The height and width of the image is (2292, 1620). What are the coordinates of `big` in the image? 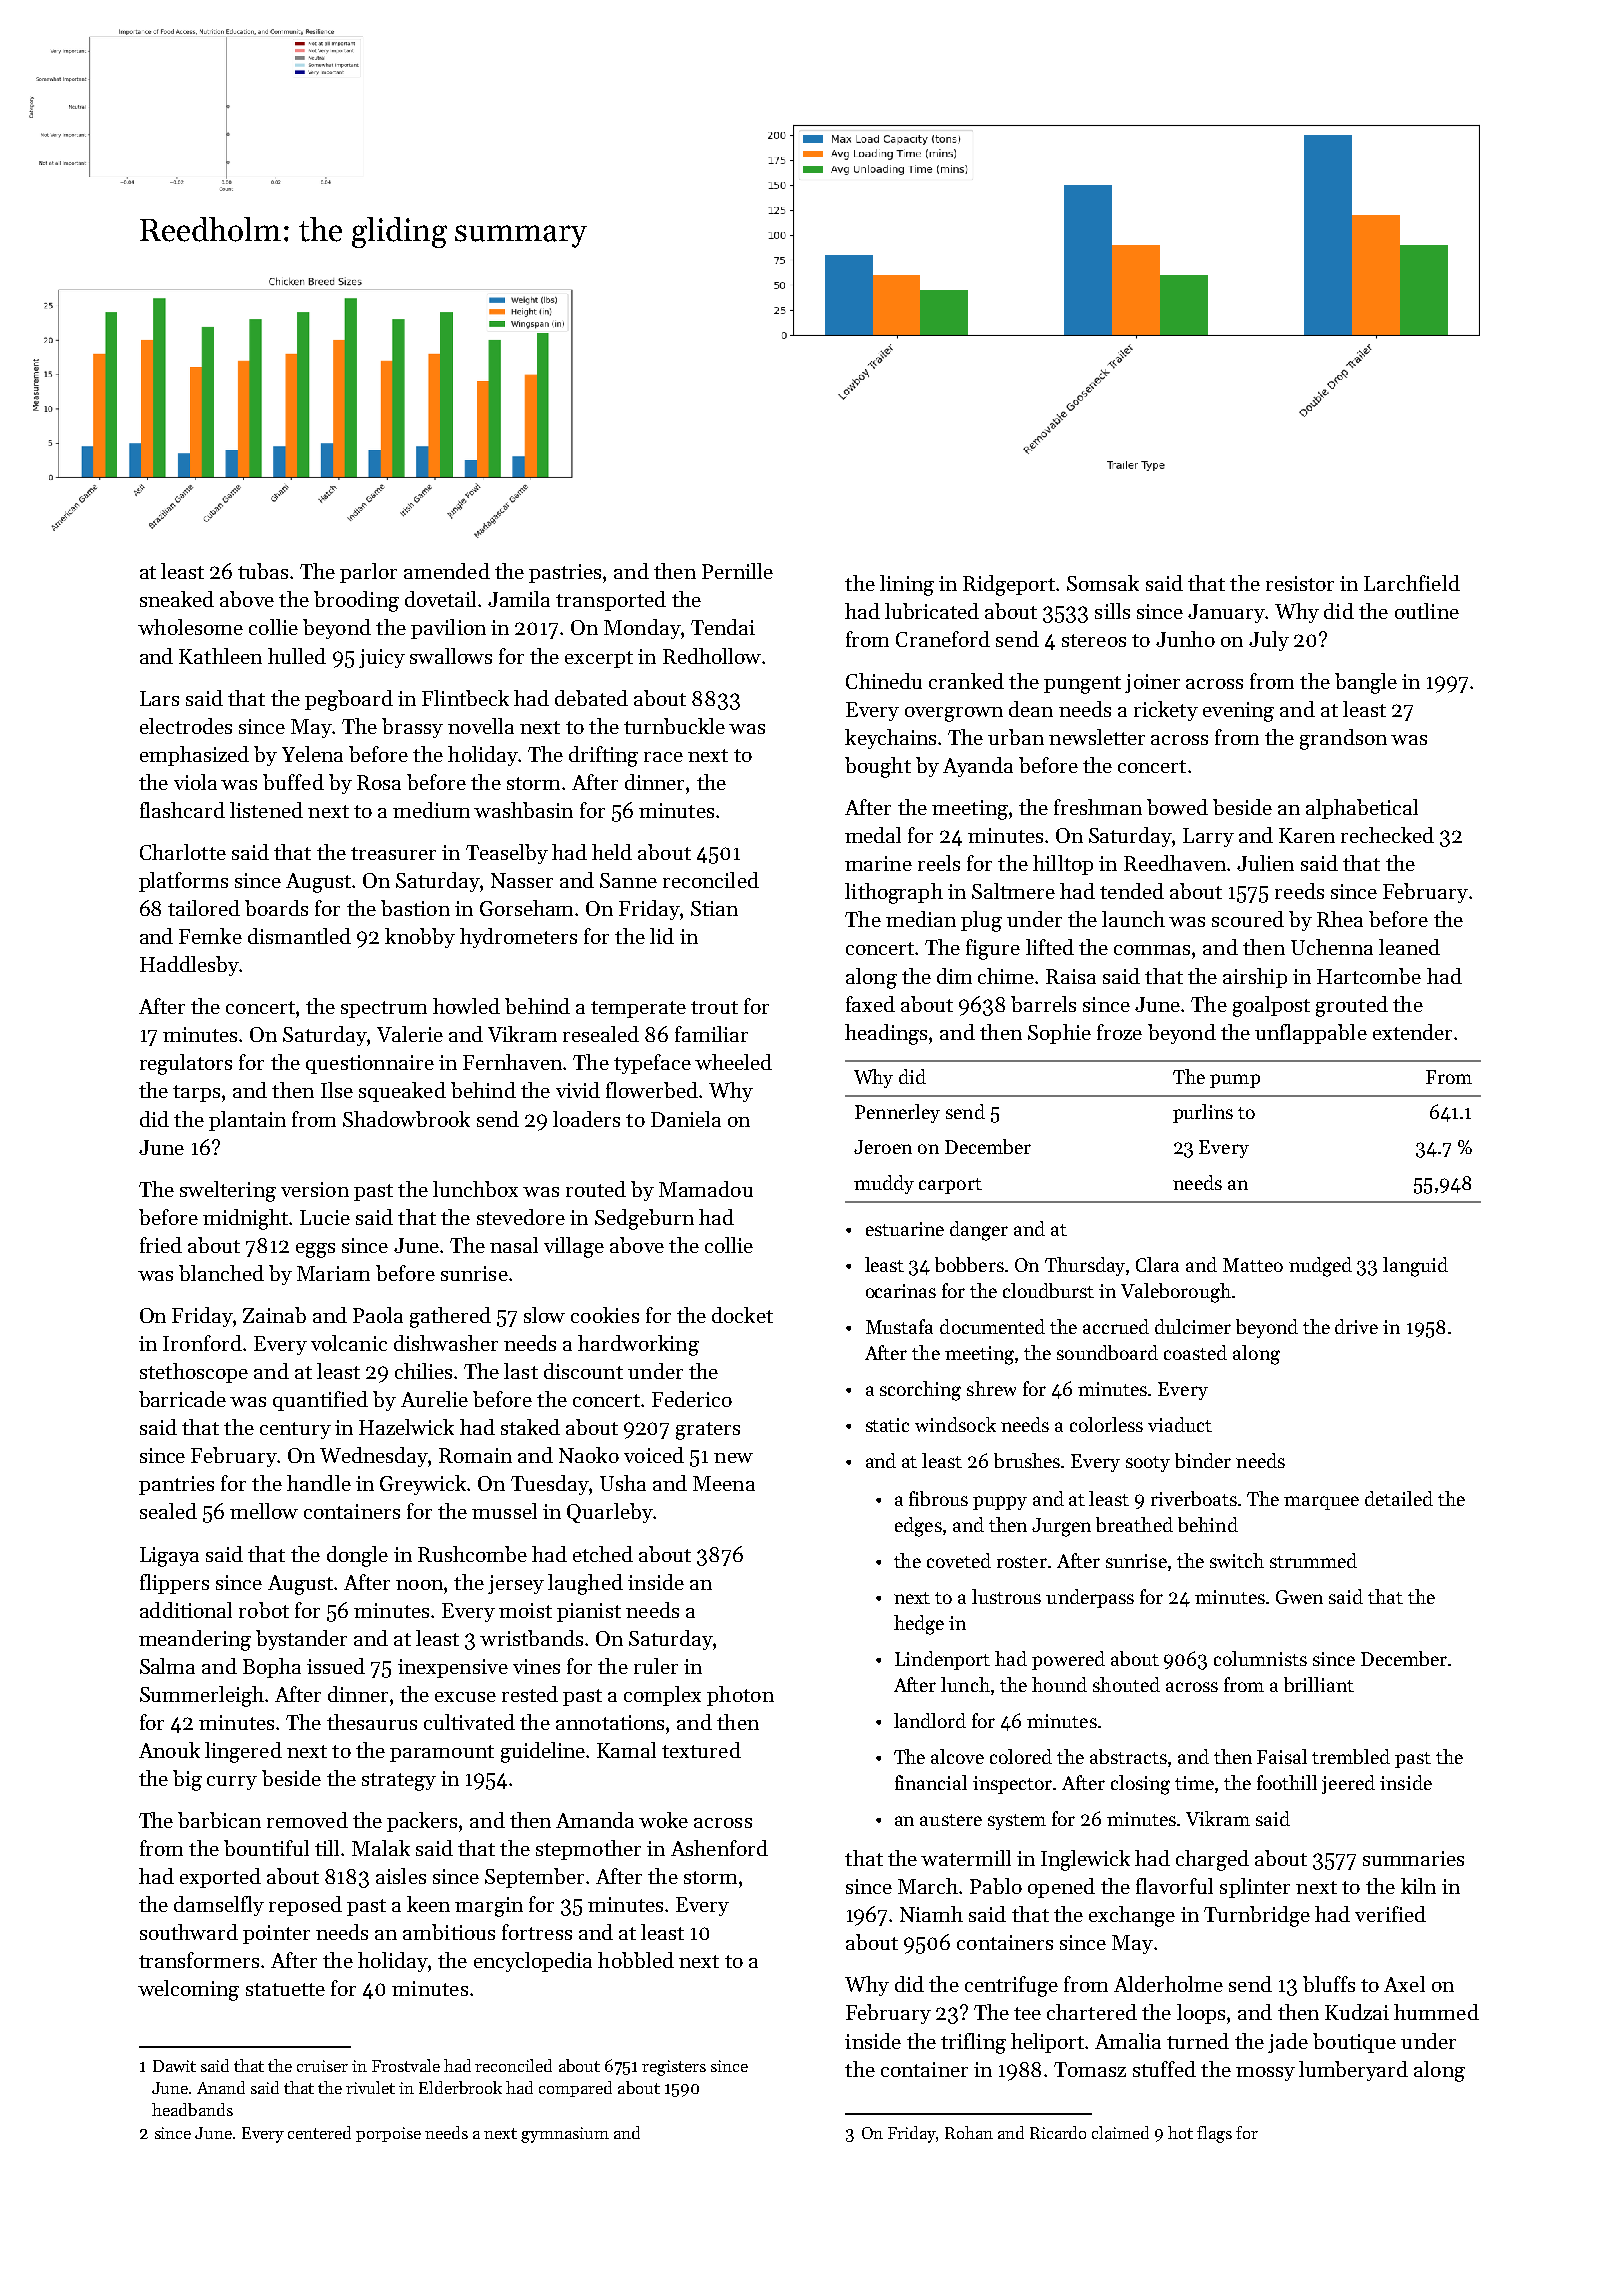 It's located at (187, 1780).
